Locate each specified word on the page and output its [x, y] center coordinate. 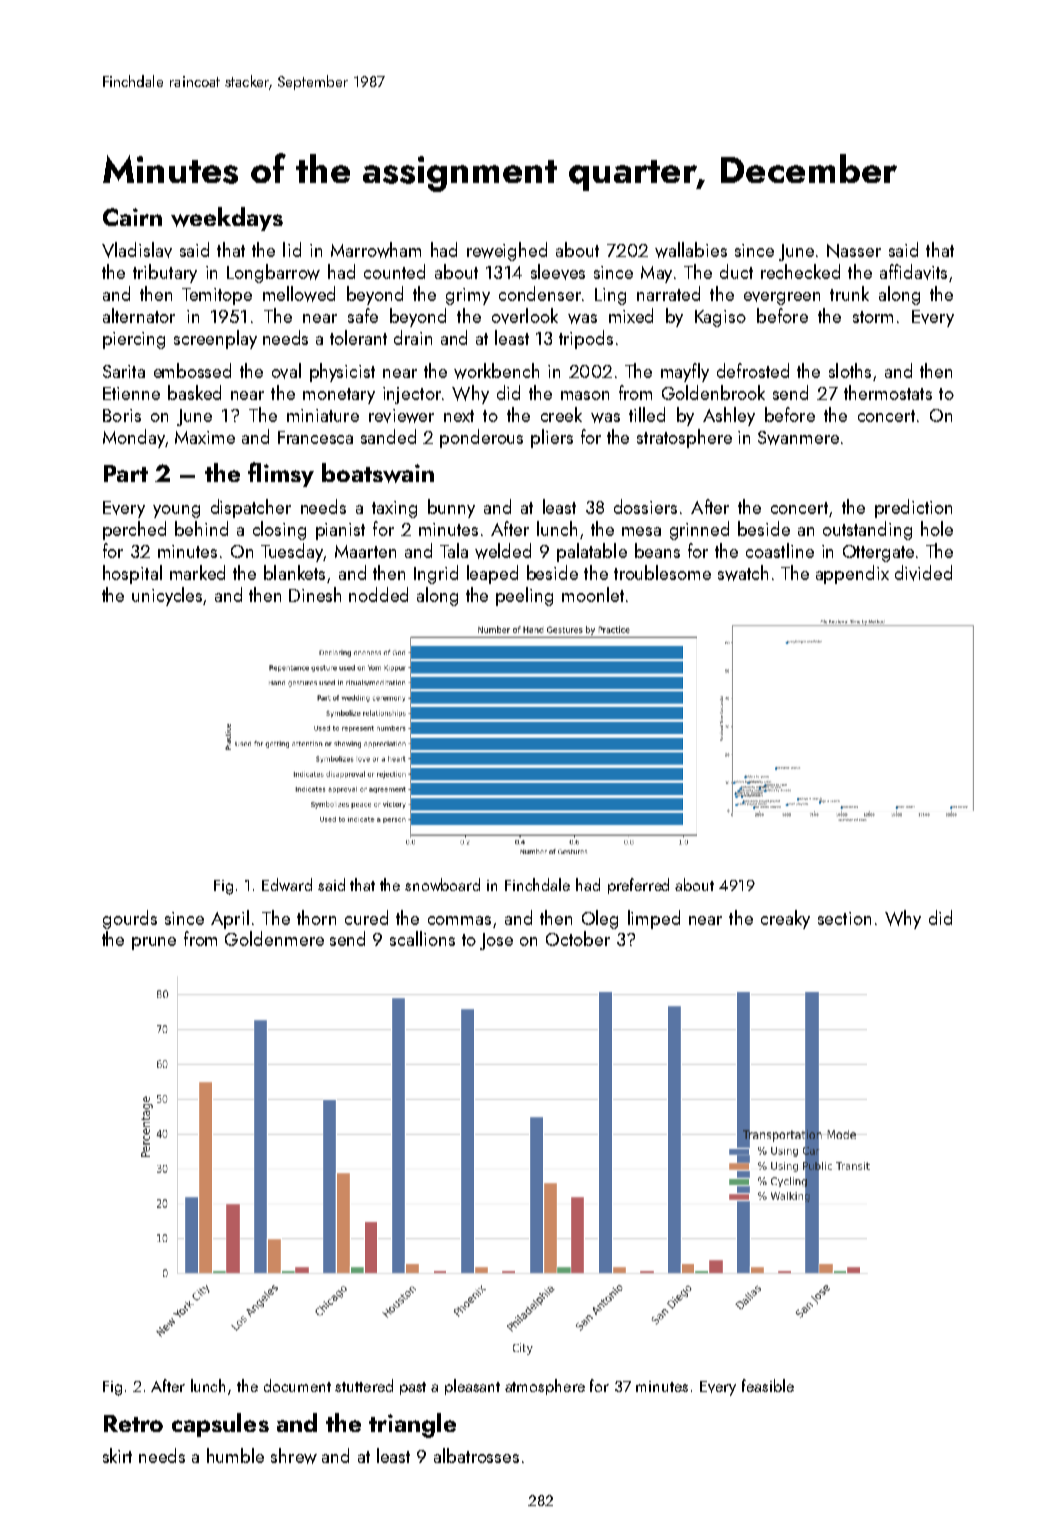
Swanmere [798, 438]
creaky [785, 919]
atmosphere [545, 1387]
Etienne [131, 393]
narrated [668, 293]
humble [235, 1455]
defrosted [753, 370]
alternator [139, 315]
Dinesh [315, 594]
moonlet [593, 594]
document [297, 1385]
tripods [586, 339]
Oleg [600, 919]
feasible [768, 1385]
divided [923, 573]
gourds [130, 919]
